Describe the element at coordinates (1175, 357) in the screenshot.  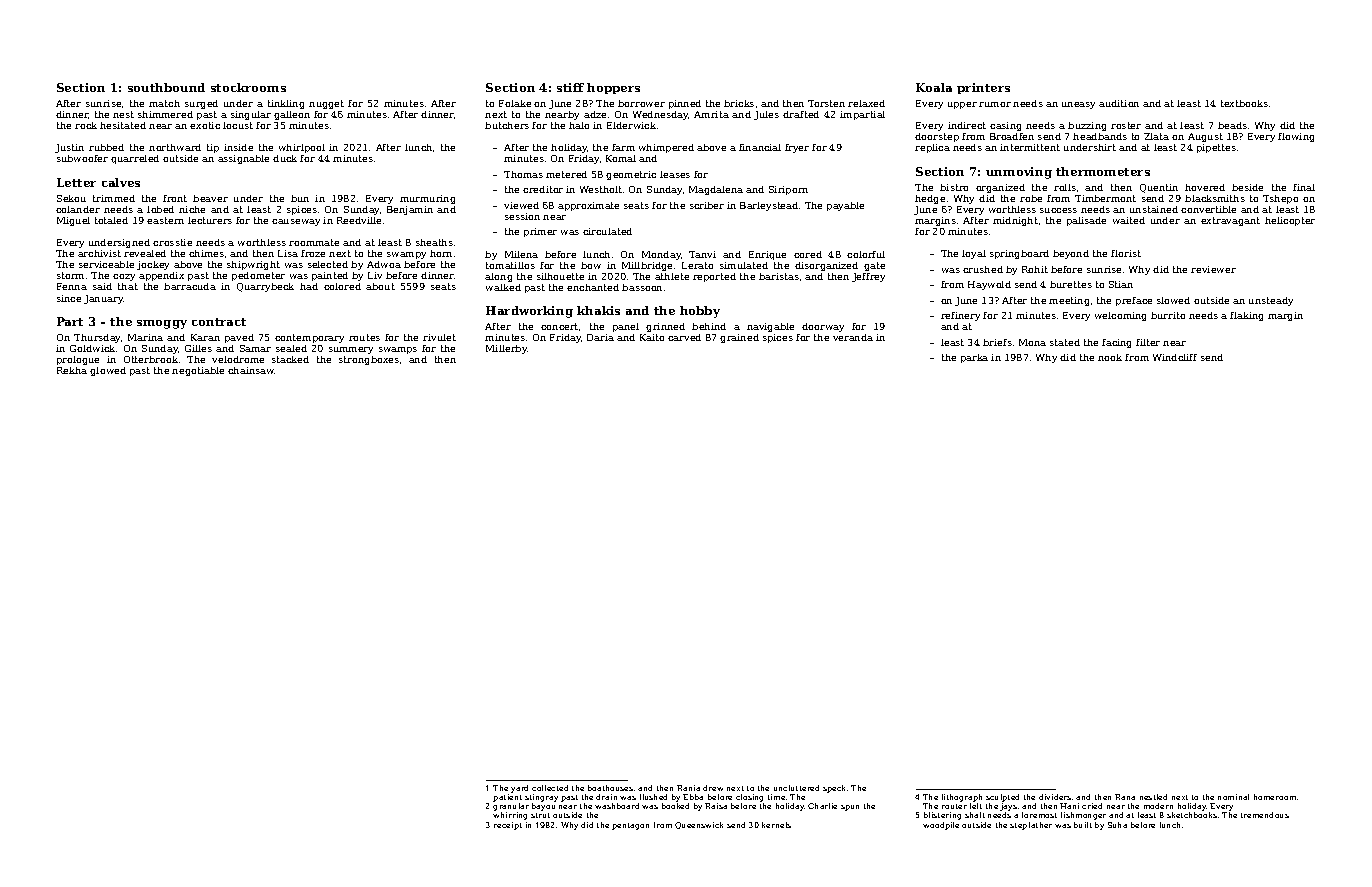
I see `Windcliff` at that location.
